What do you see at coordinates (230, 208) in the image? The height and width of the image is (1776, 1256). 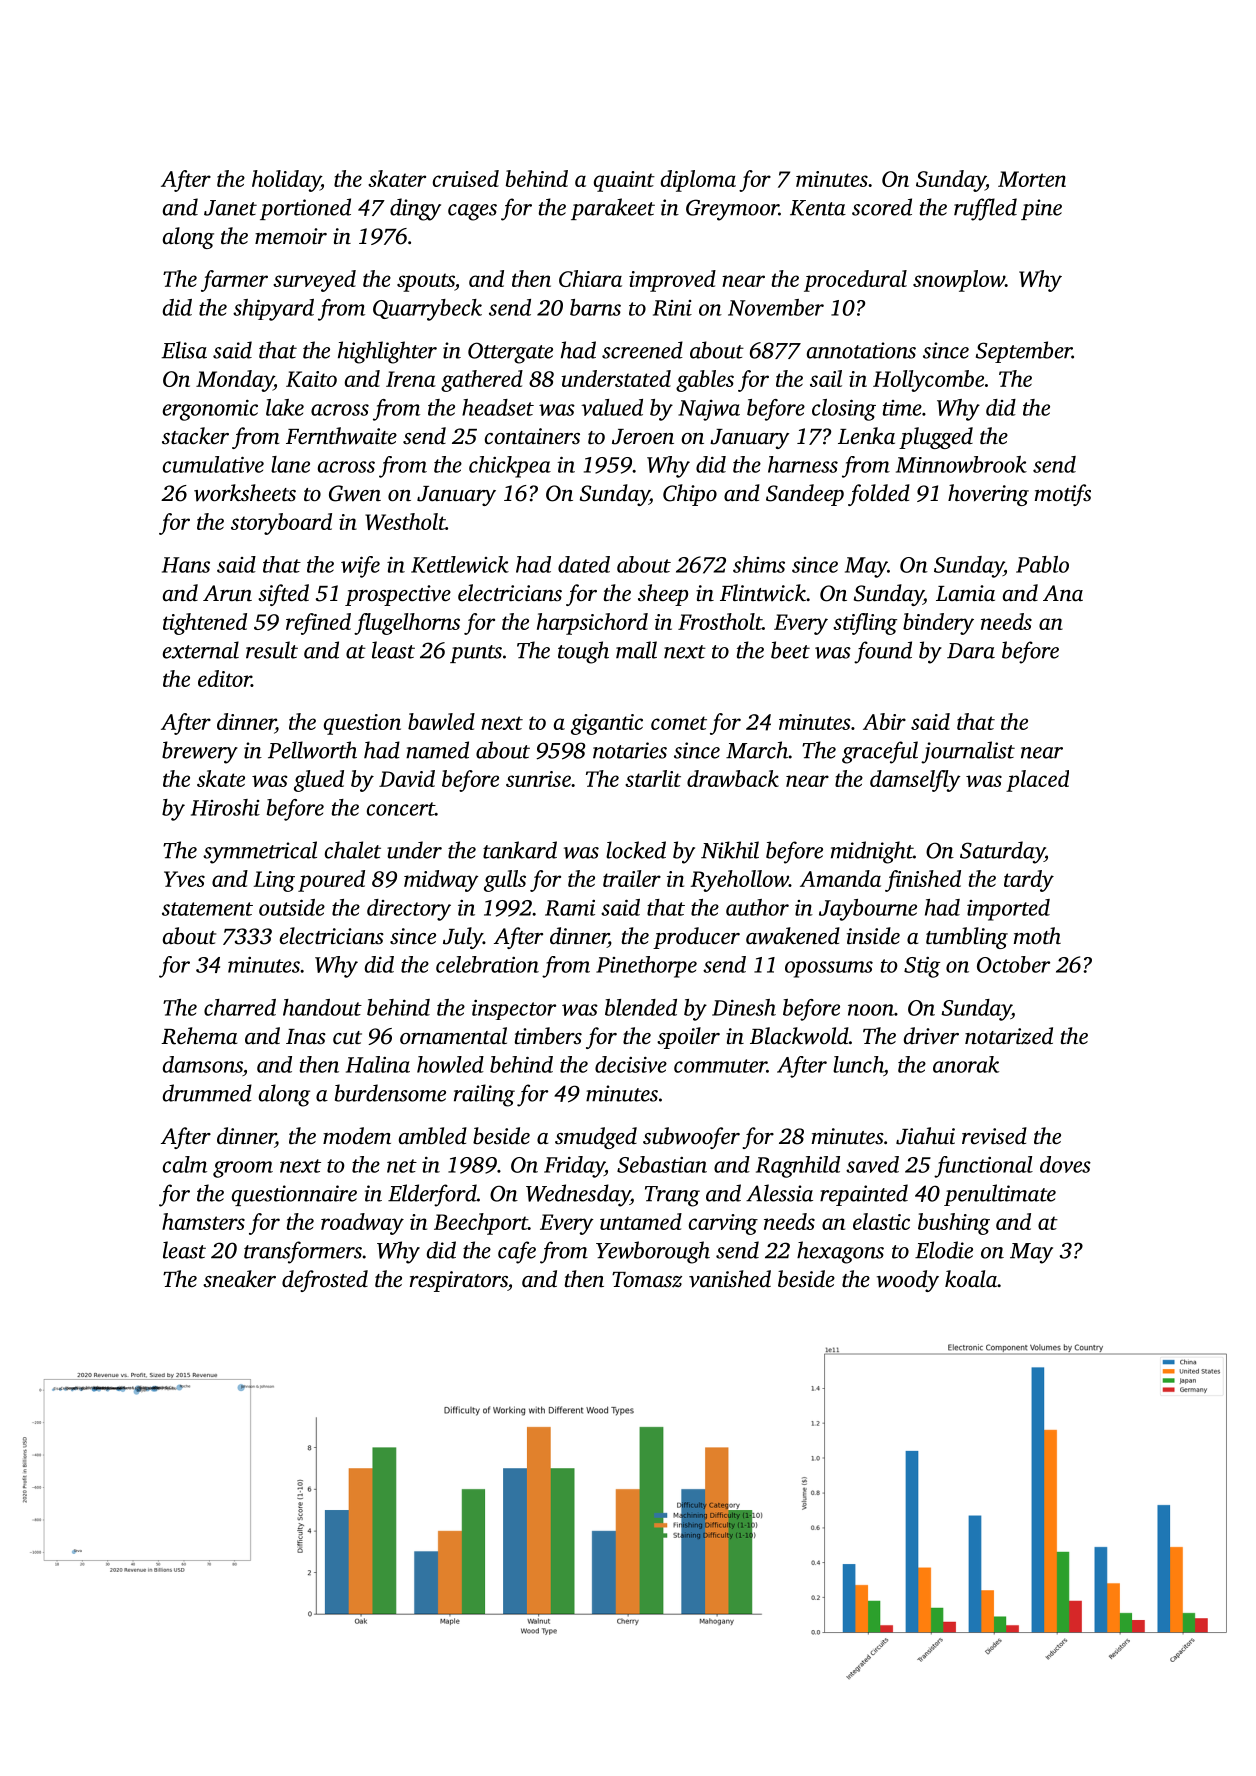 I see `Janet` at bounding box center [230, 208].
